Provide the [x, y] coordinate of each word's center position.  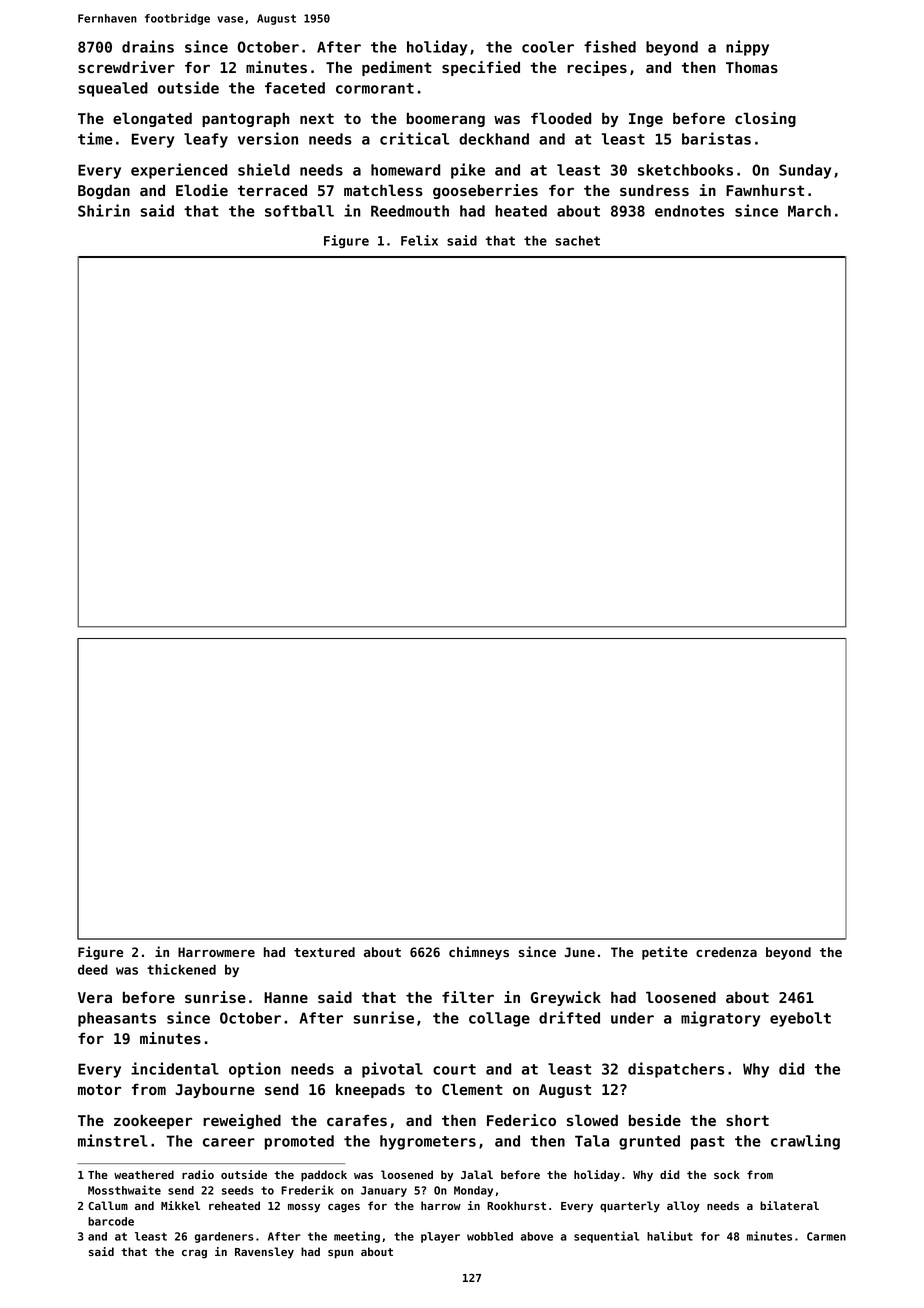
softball [299, 211]
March [809, 211]
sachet [577, 240]
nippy [747, 48]
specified [481, 68]
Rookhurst [516, 1205]
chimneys [479, 953]
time [95, 138]
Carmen [826, 1236]
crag [194, 1254]
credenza [726, 952]
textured [324, 952]
